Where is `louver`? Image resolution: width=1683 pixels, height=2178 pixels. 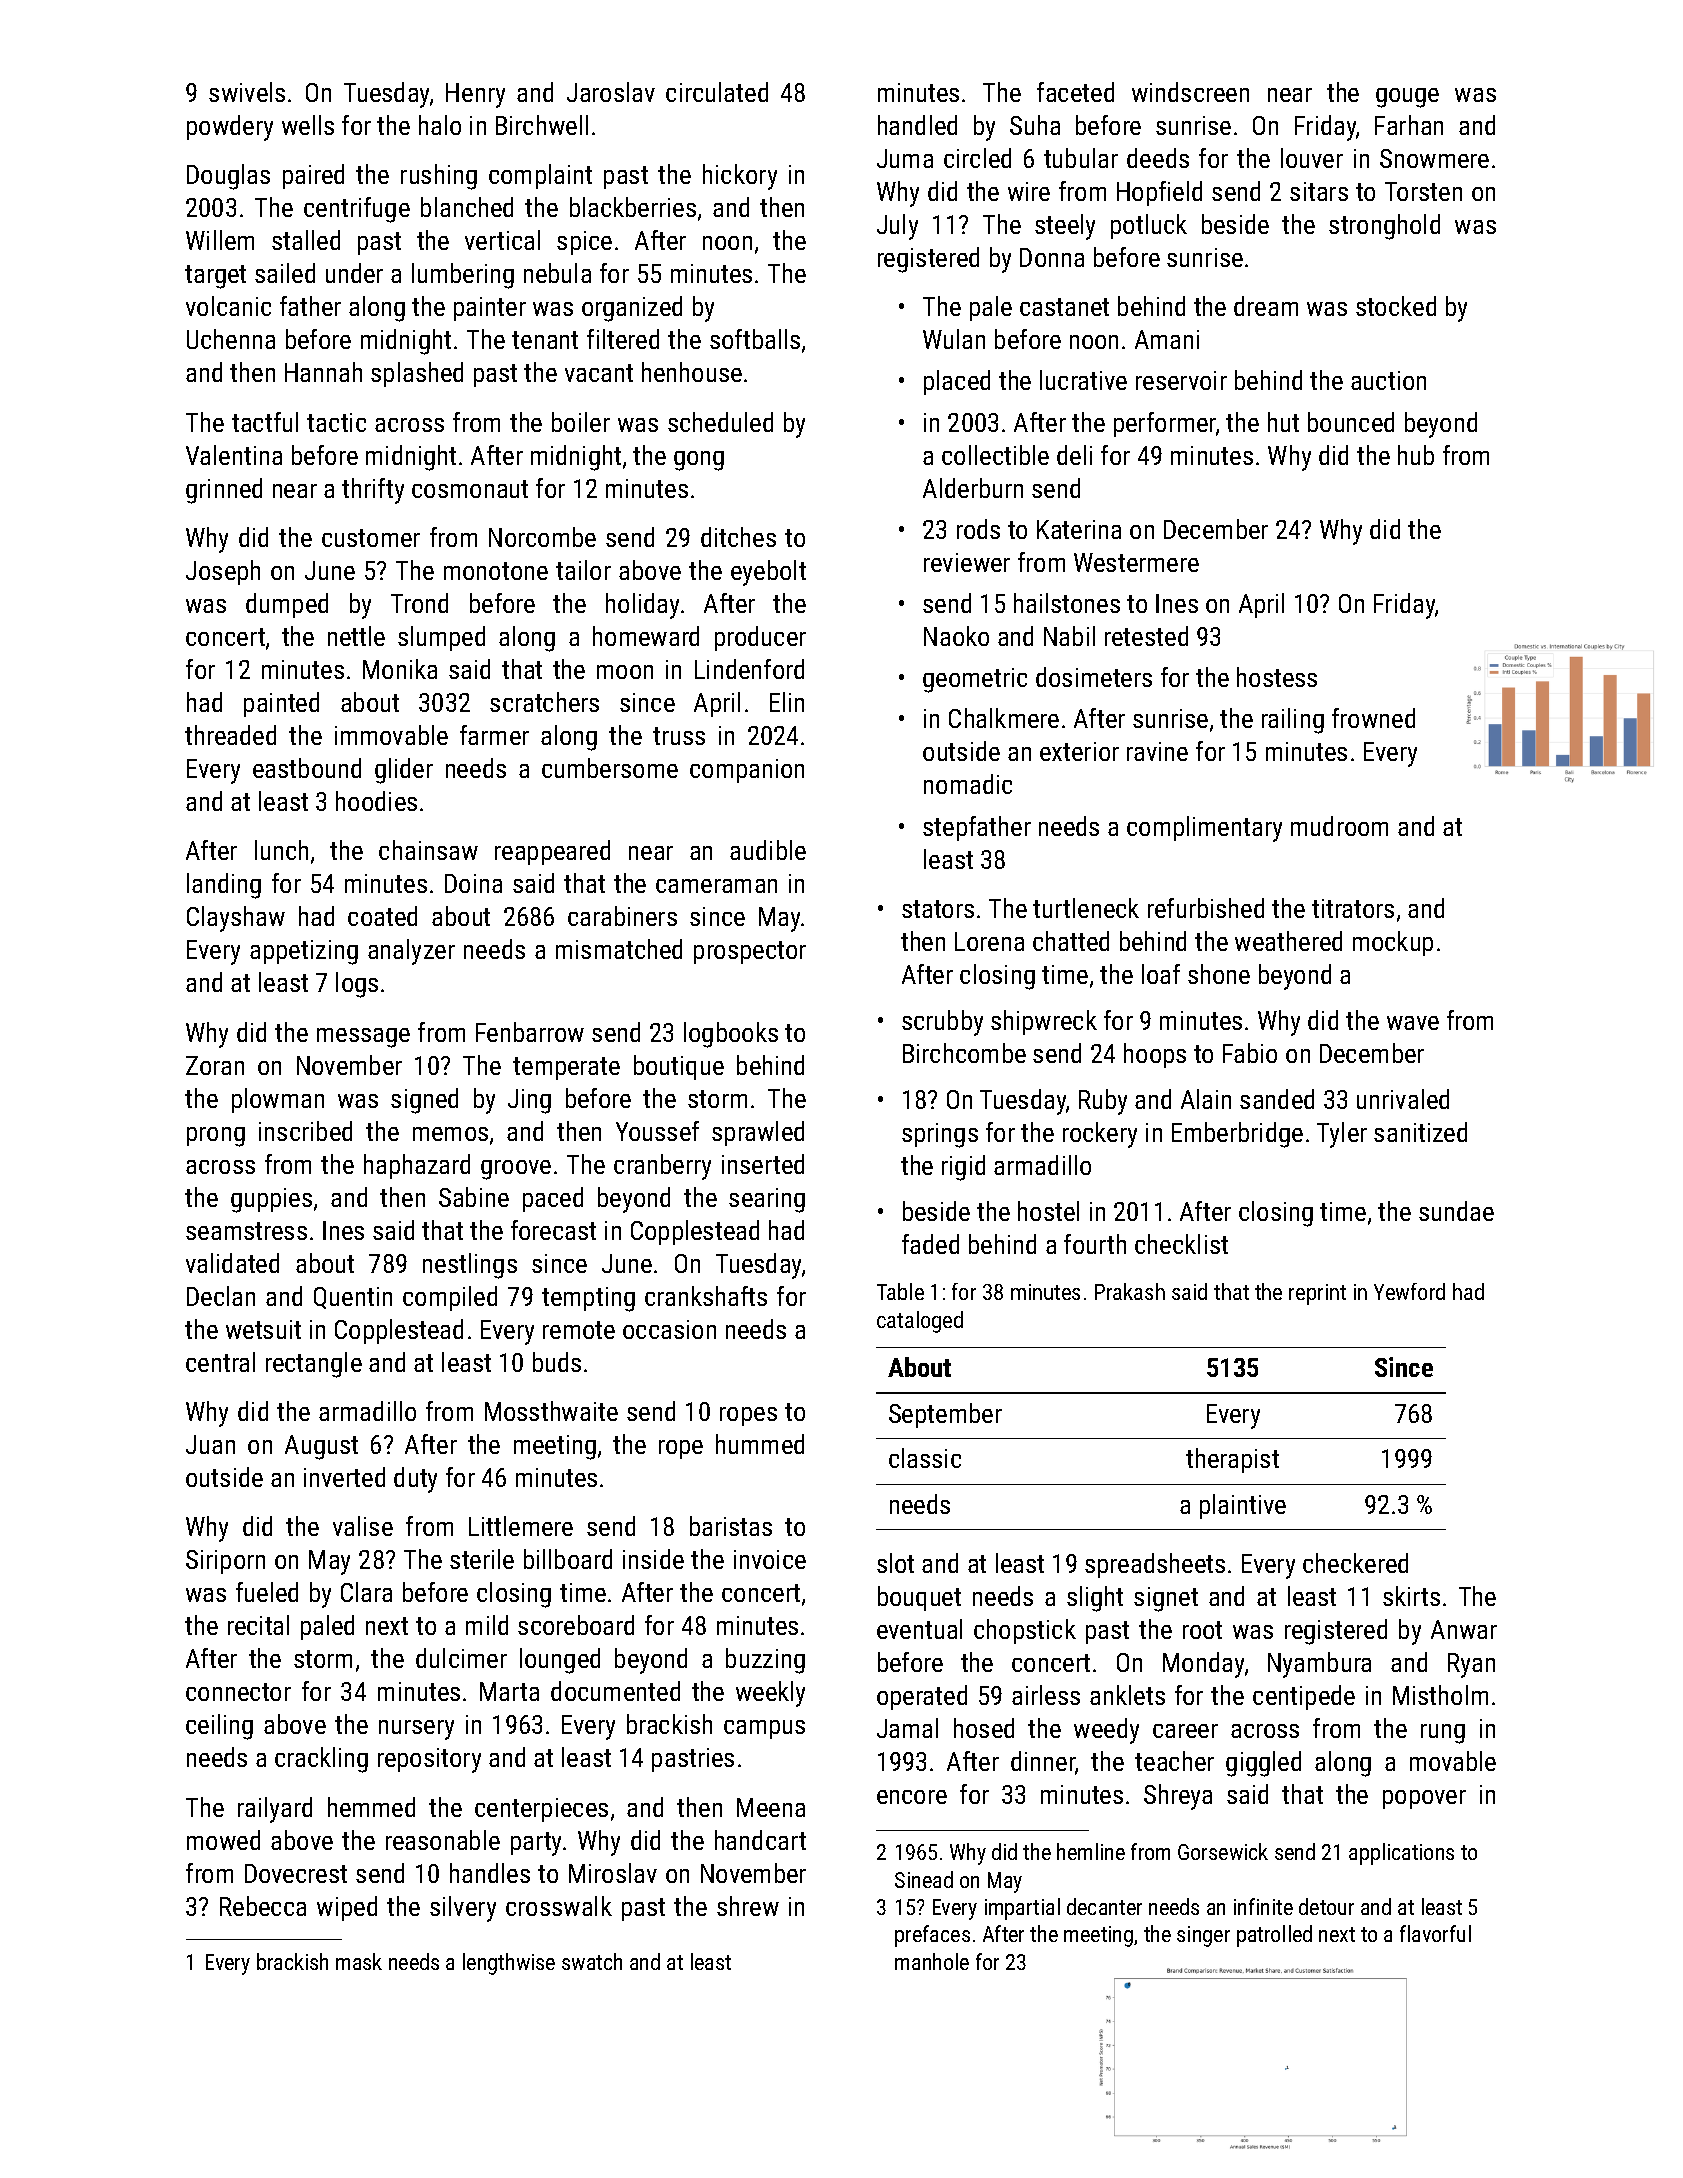
louver is located at coordinates (1312, 158).
